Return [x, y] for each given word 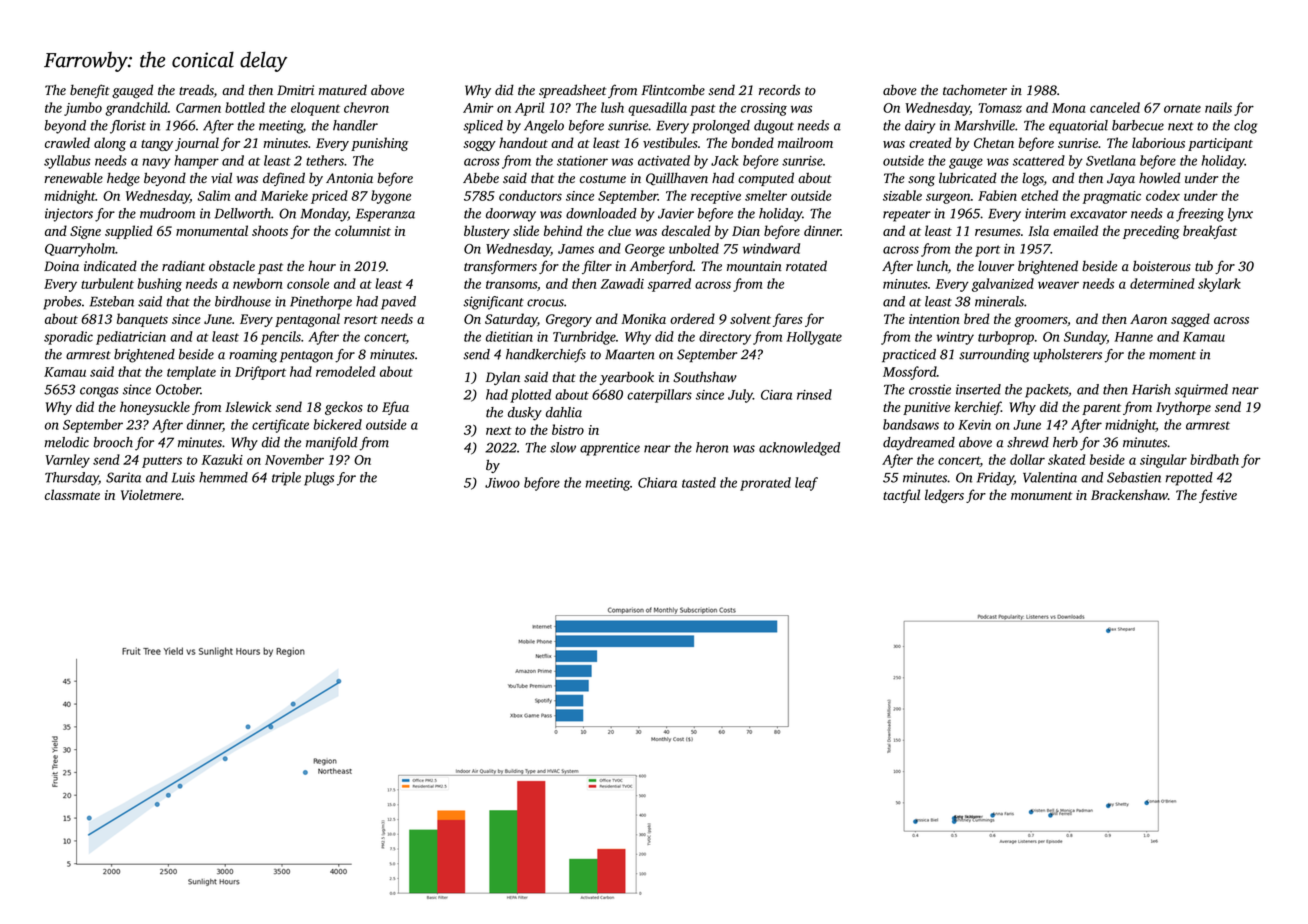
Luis [183, 477]
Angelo [544, 127]
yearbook [626, 378]
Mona [1069, 108]
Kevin [974, 425]
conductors [530, 195]
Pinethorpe [321, 303]
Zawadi [622, 283]
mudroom [167, 213]
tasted [699, 482]
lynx [1240, 215]
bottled [245, 107]
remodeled [346, 371]
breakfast [1210, 232]
